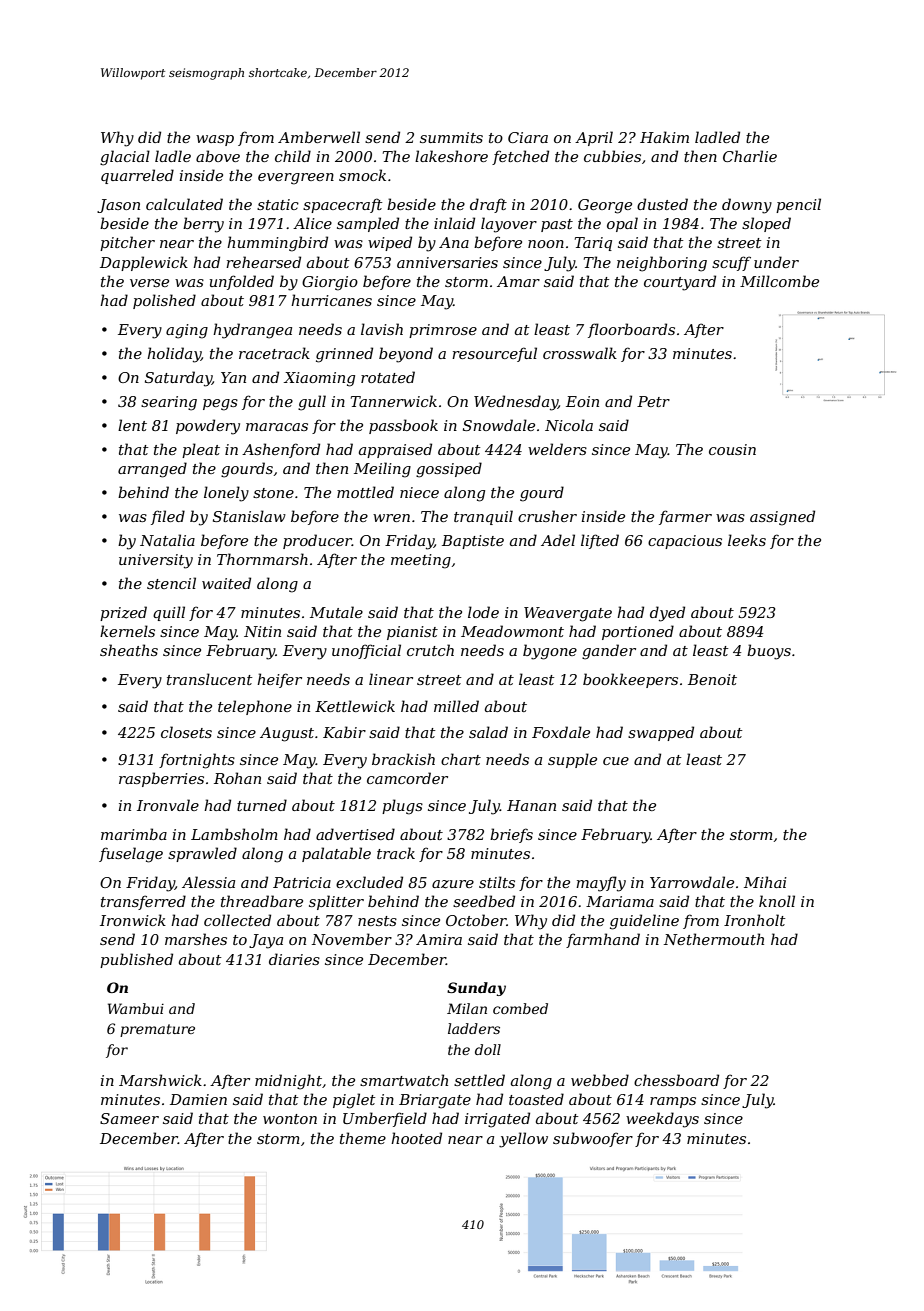  What do you see at coordinates (242, 282) in the document?
I see `unfolded` at bounding box center [242, 282].
